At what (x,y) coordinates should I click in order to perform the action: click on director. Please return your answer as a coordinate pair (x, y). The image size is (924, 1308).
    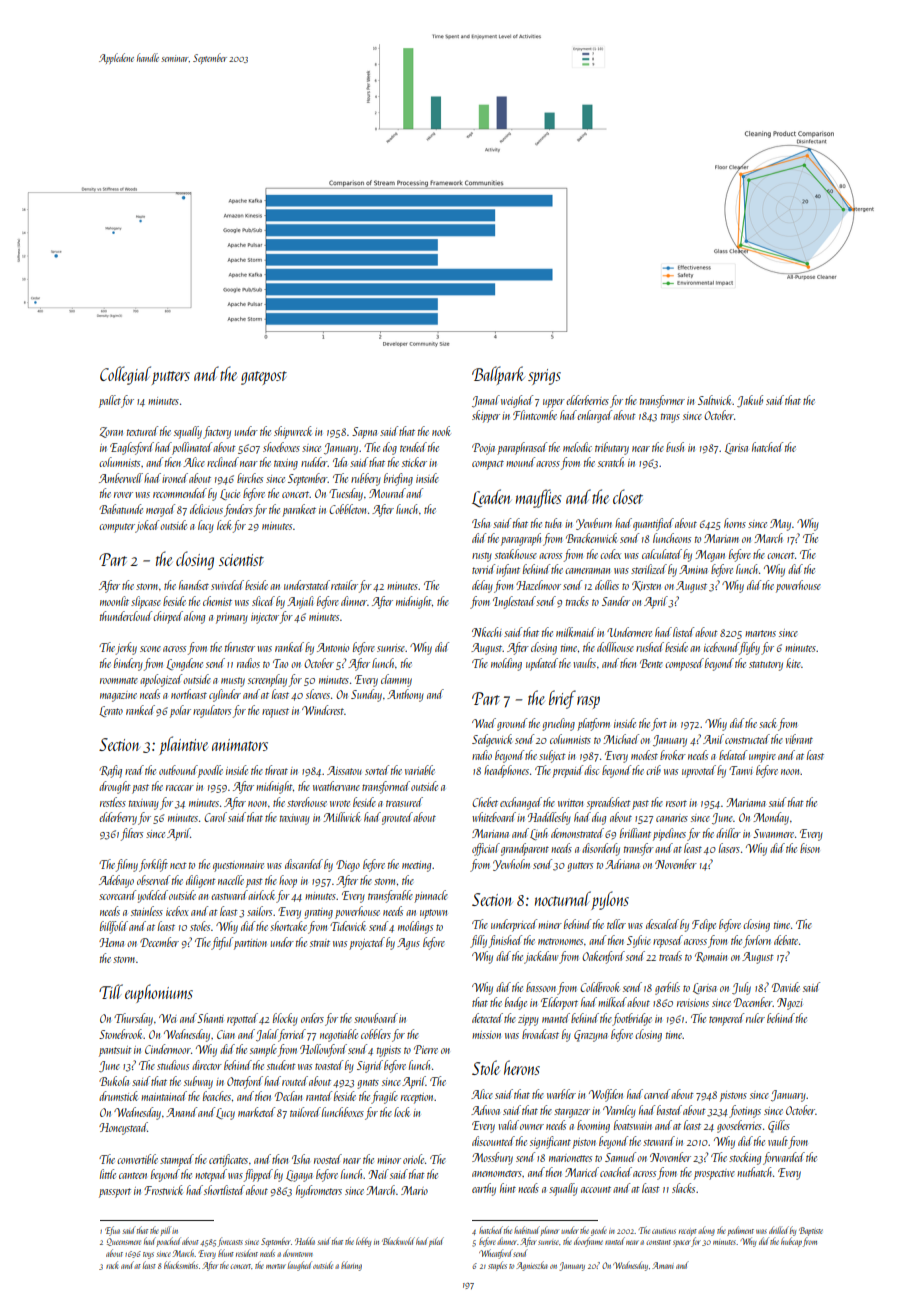
    Looking at the image, I should click on (207, 1065).
